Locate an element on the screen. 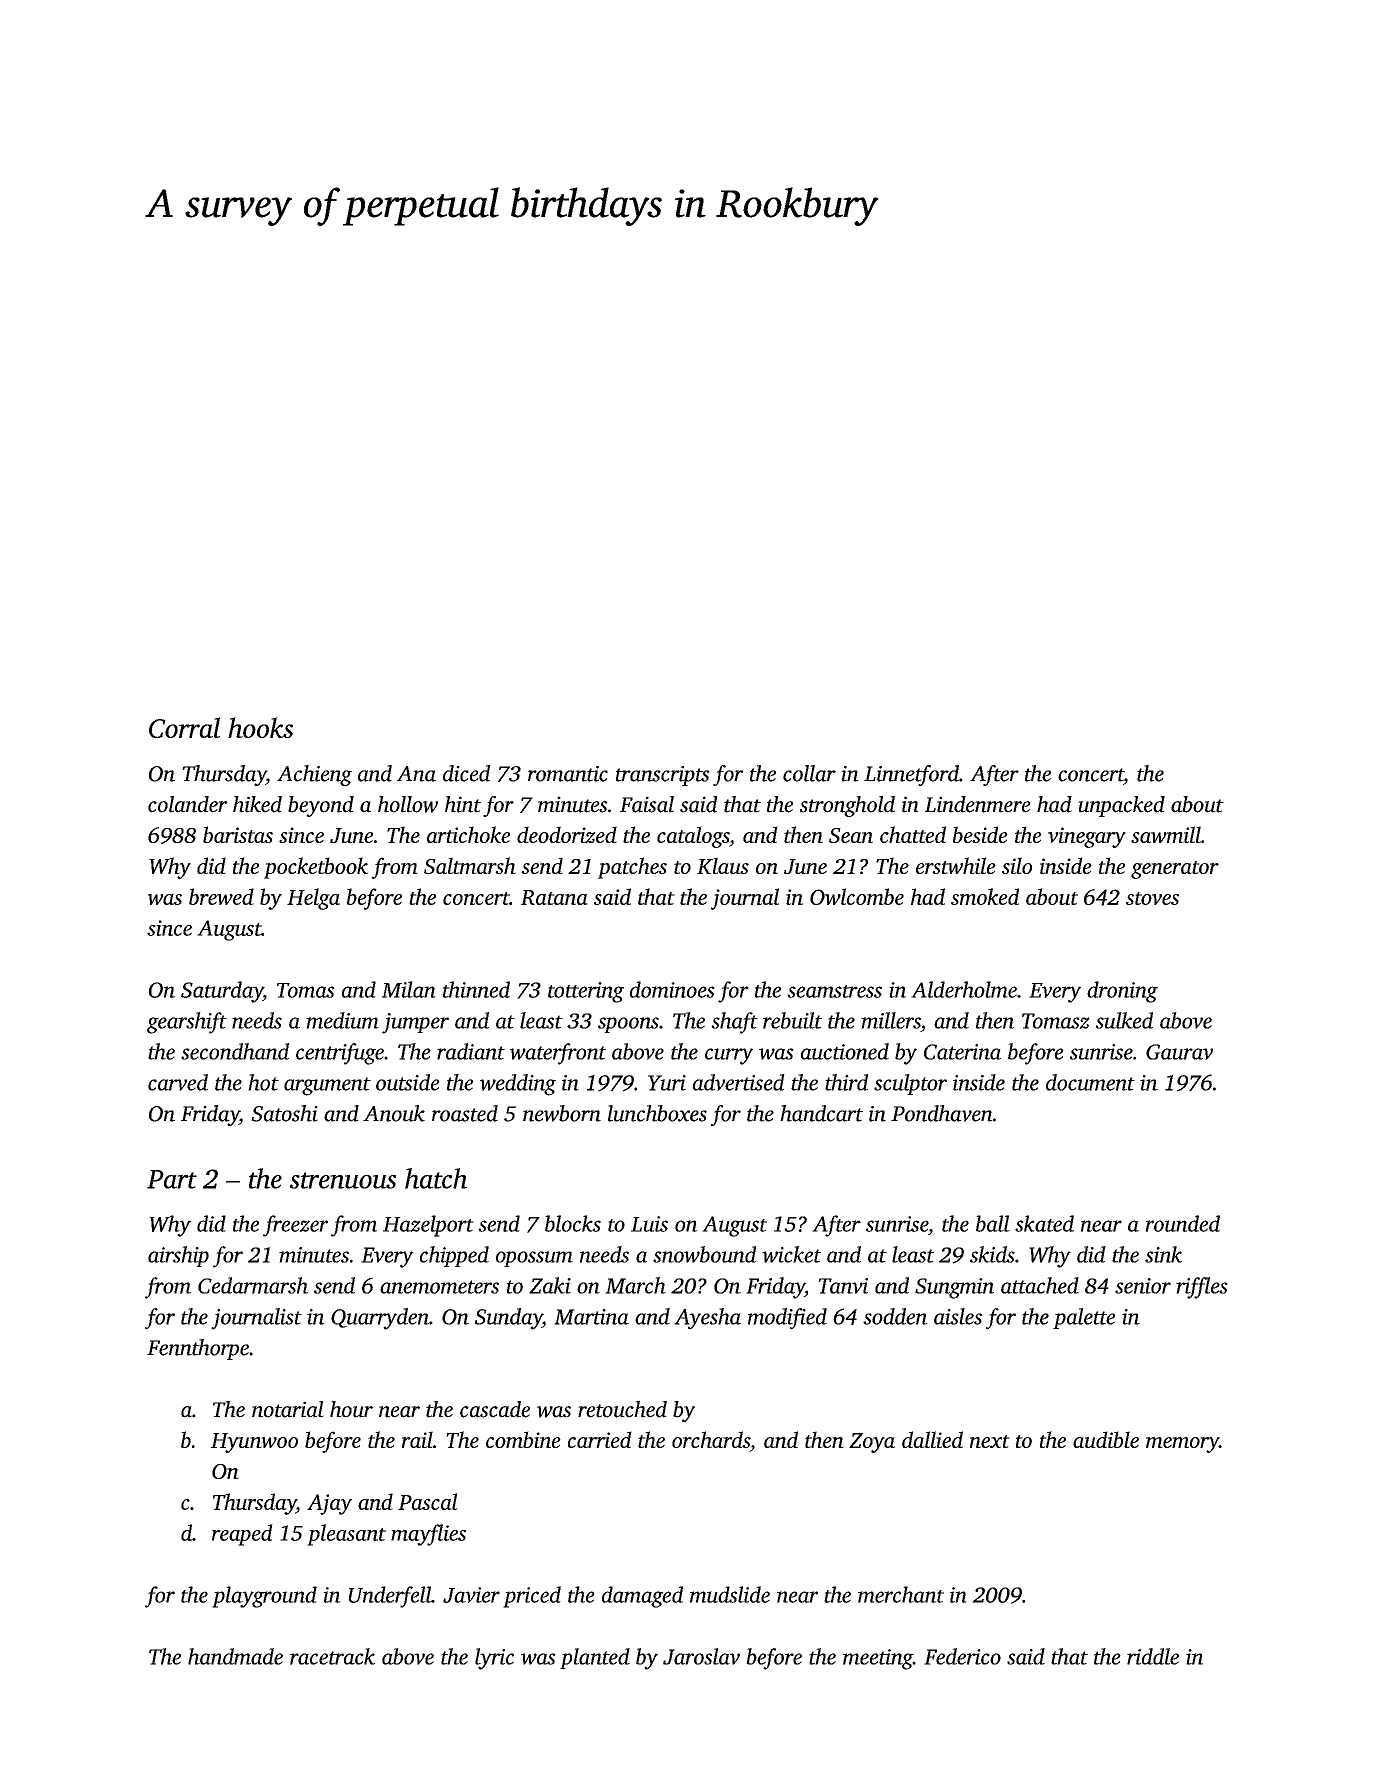  blocks is located at coordinates (573, 1223).
